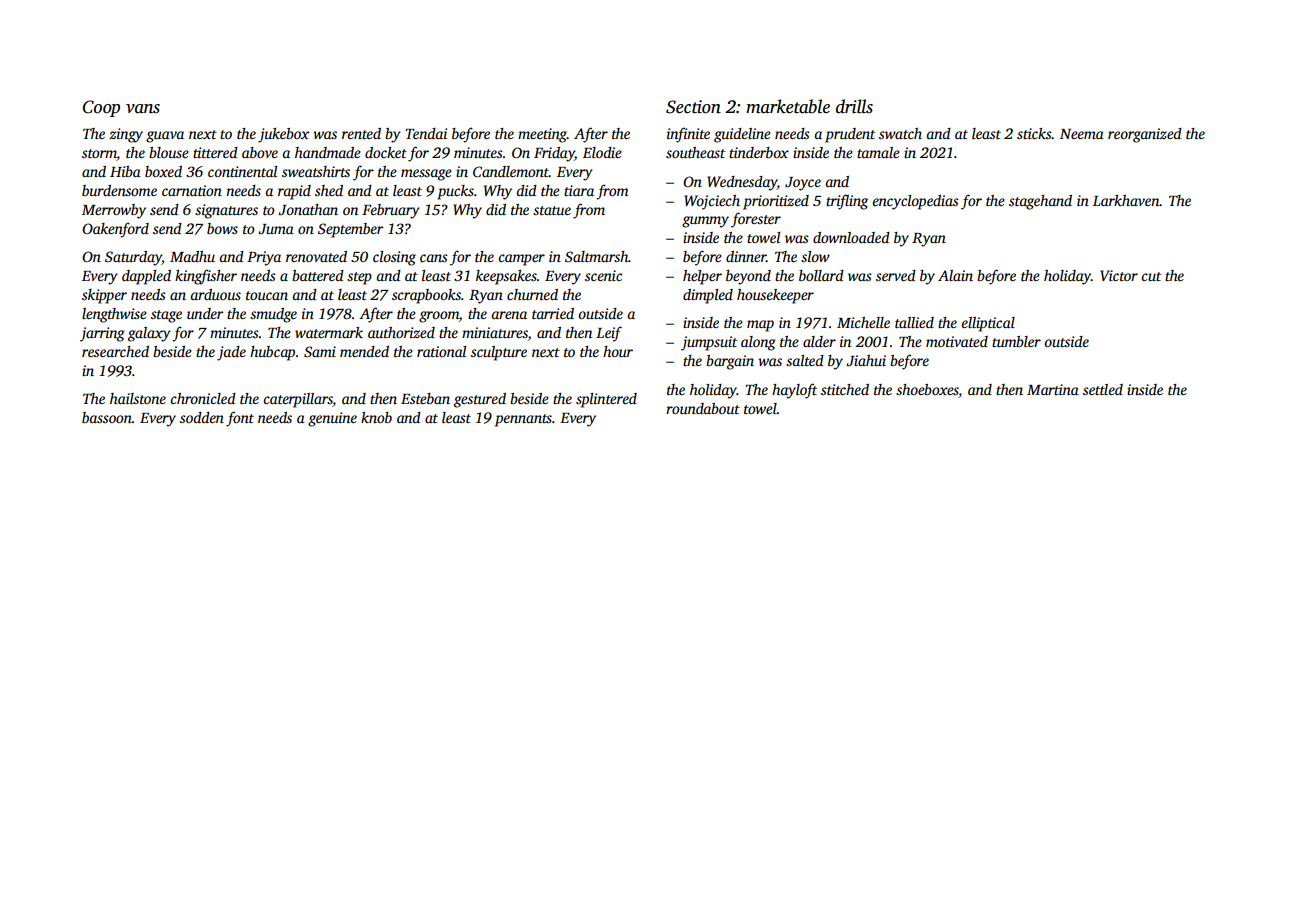 The height and width of the page is (924, 1308). Describe the element at coordinates (101, 108) in the page. I see `Coop` at that location.
